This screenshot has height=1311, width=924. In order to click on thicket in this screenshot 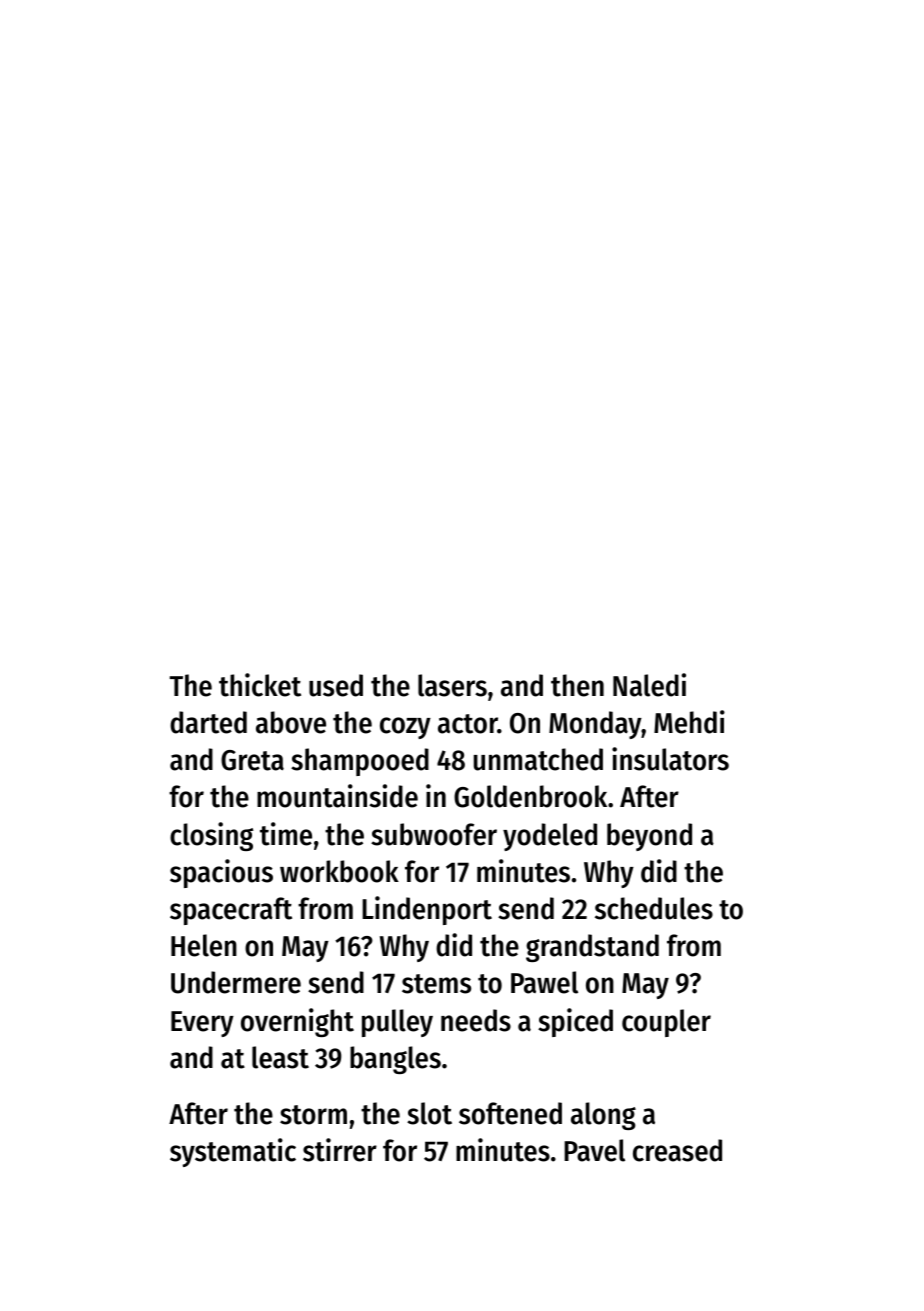, I will do `click(260, 685)`.
